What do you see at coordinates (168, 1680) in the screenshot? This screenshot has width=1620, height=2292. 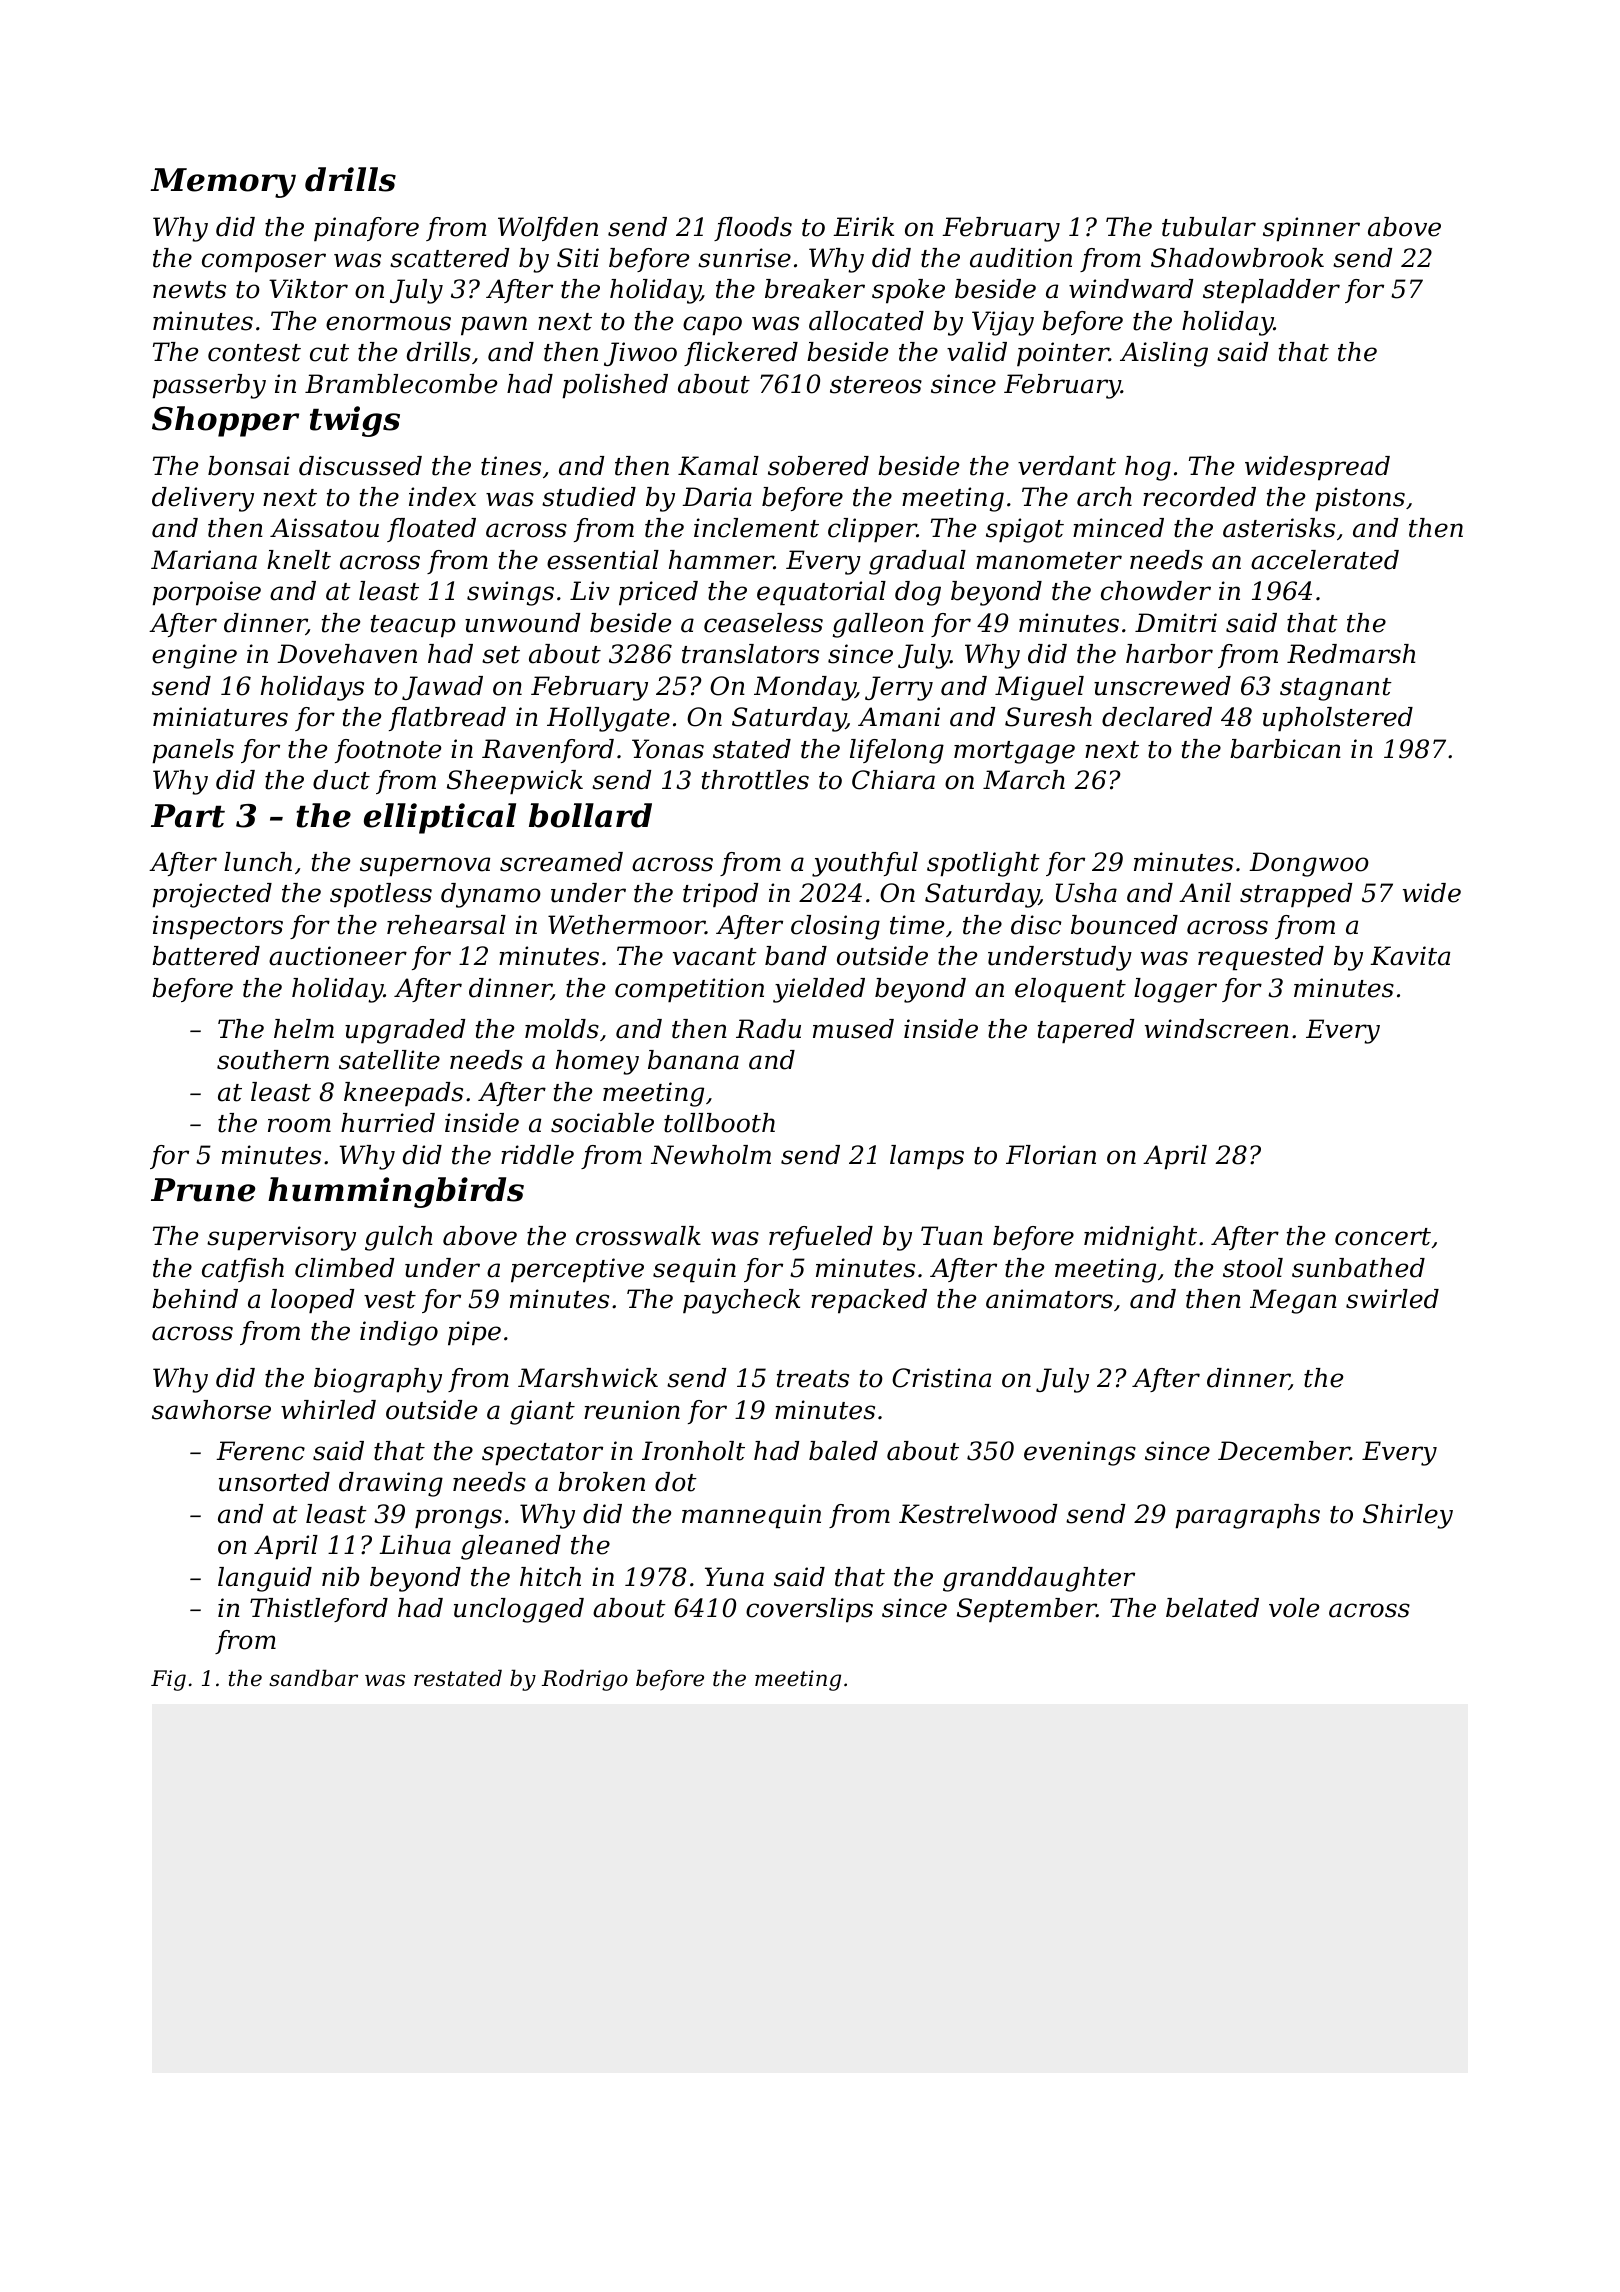 I see `Fig` at bounding box center [168, 1680].
